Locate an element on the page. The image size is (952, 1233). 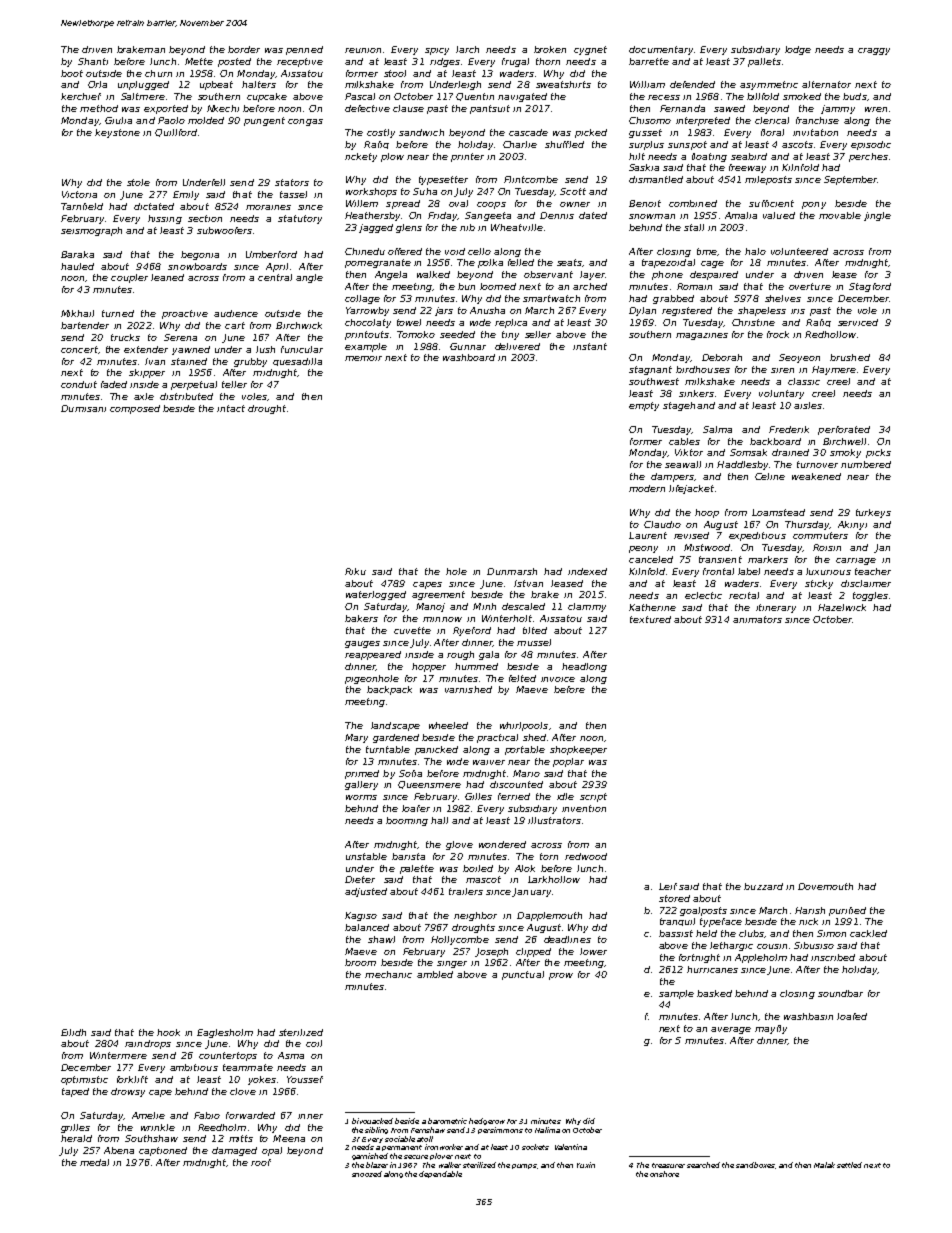
border is located at coordinates (244, 49).
